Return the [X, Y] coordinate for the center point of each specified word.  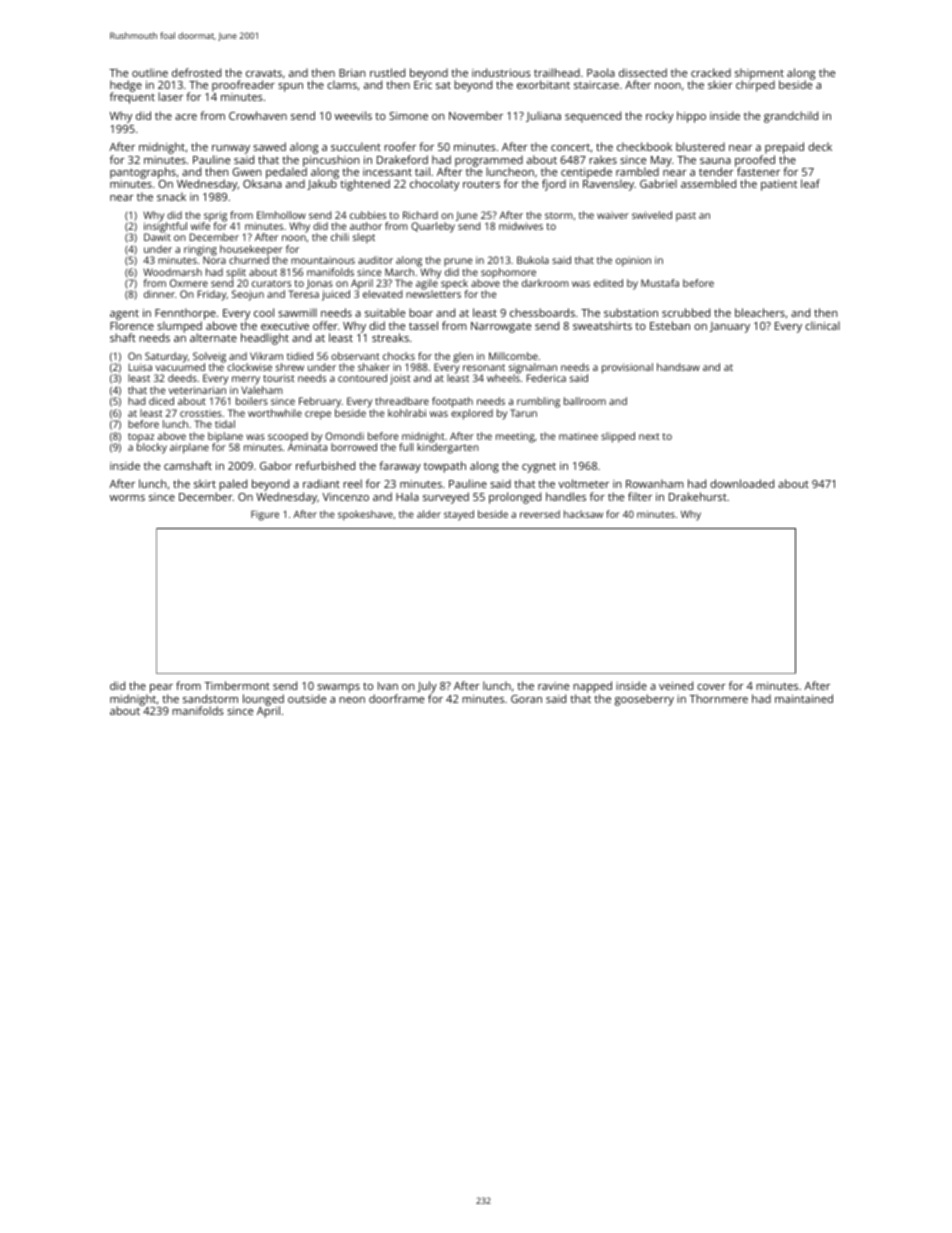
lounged [263, 700]
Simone [408, 116]
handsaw [678, 367]
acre [186, 117]
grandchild [791, 117]
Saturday [166, 357]
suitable [385, 312]
